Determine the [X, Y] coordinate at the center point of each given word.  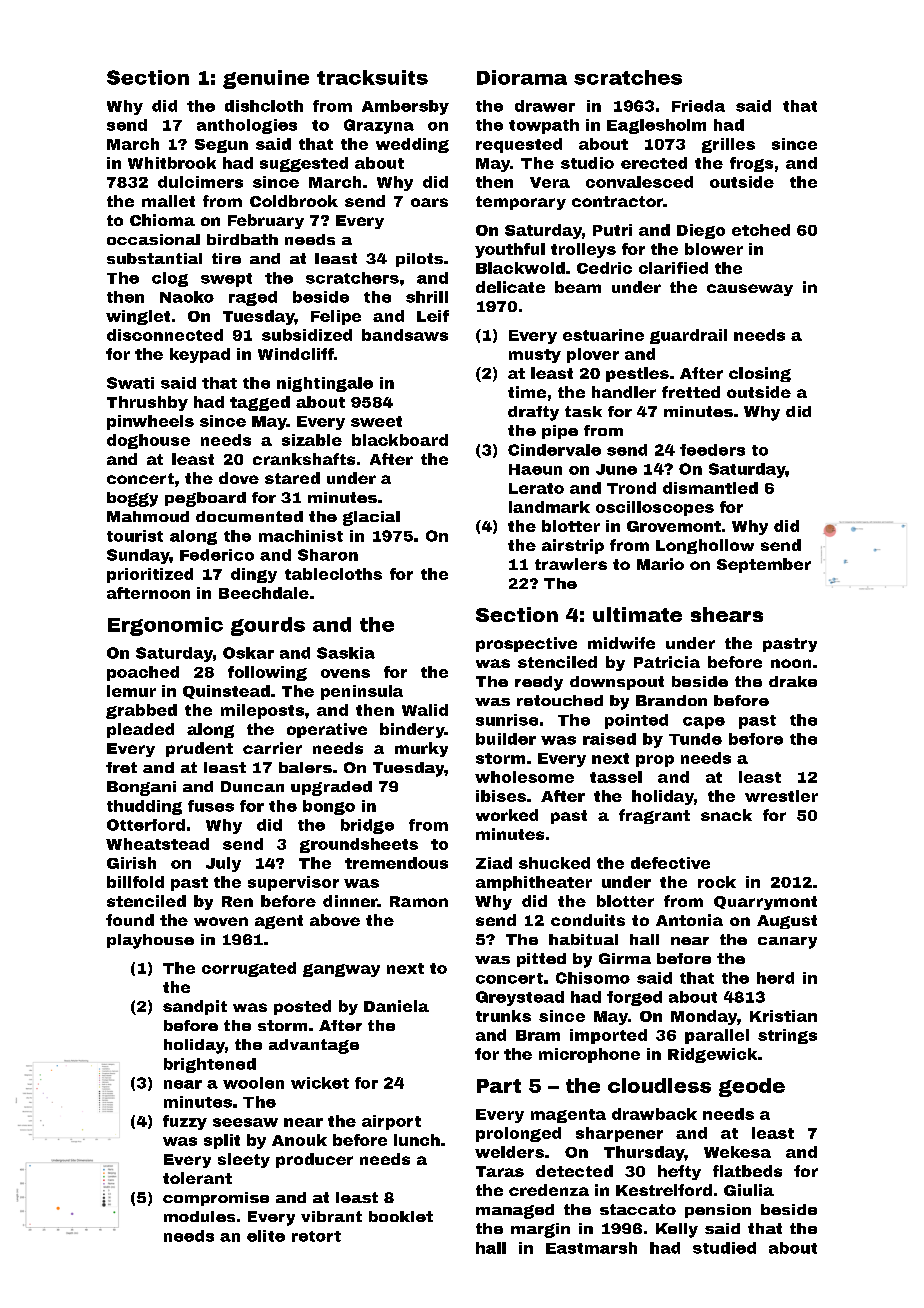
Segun [221, 146]
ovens [345, 673]
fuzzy [185, 1122]
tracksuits [372, 77]
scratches [628, 77]
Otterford [146, 825]
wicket [320, 1083]
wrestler [781, 796]
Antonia [689, 920]
